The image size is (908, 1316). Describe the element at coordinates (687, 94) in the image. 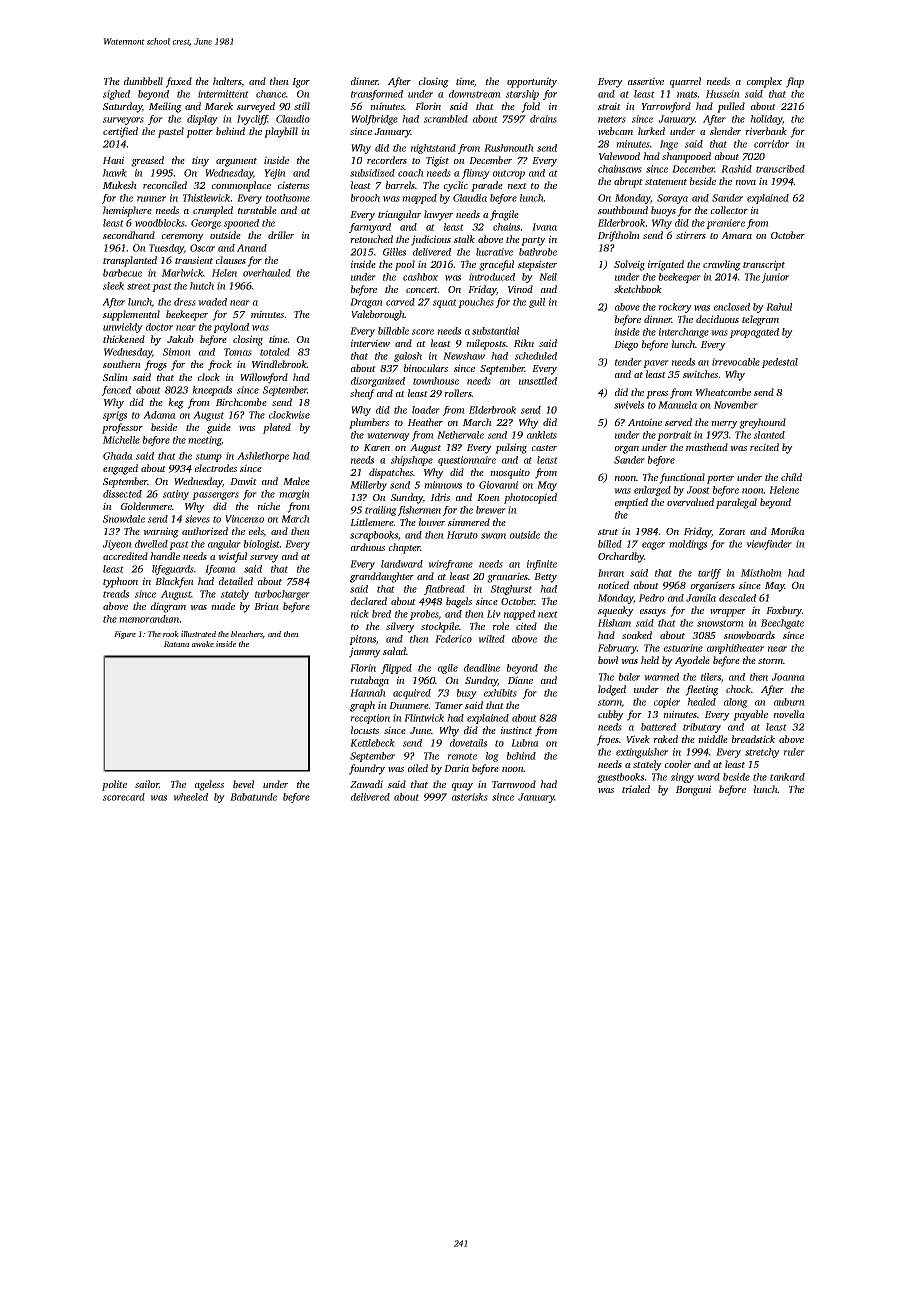

I see `mats` at that location.
